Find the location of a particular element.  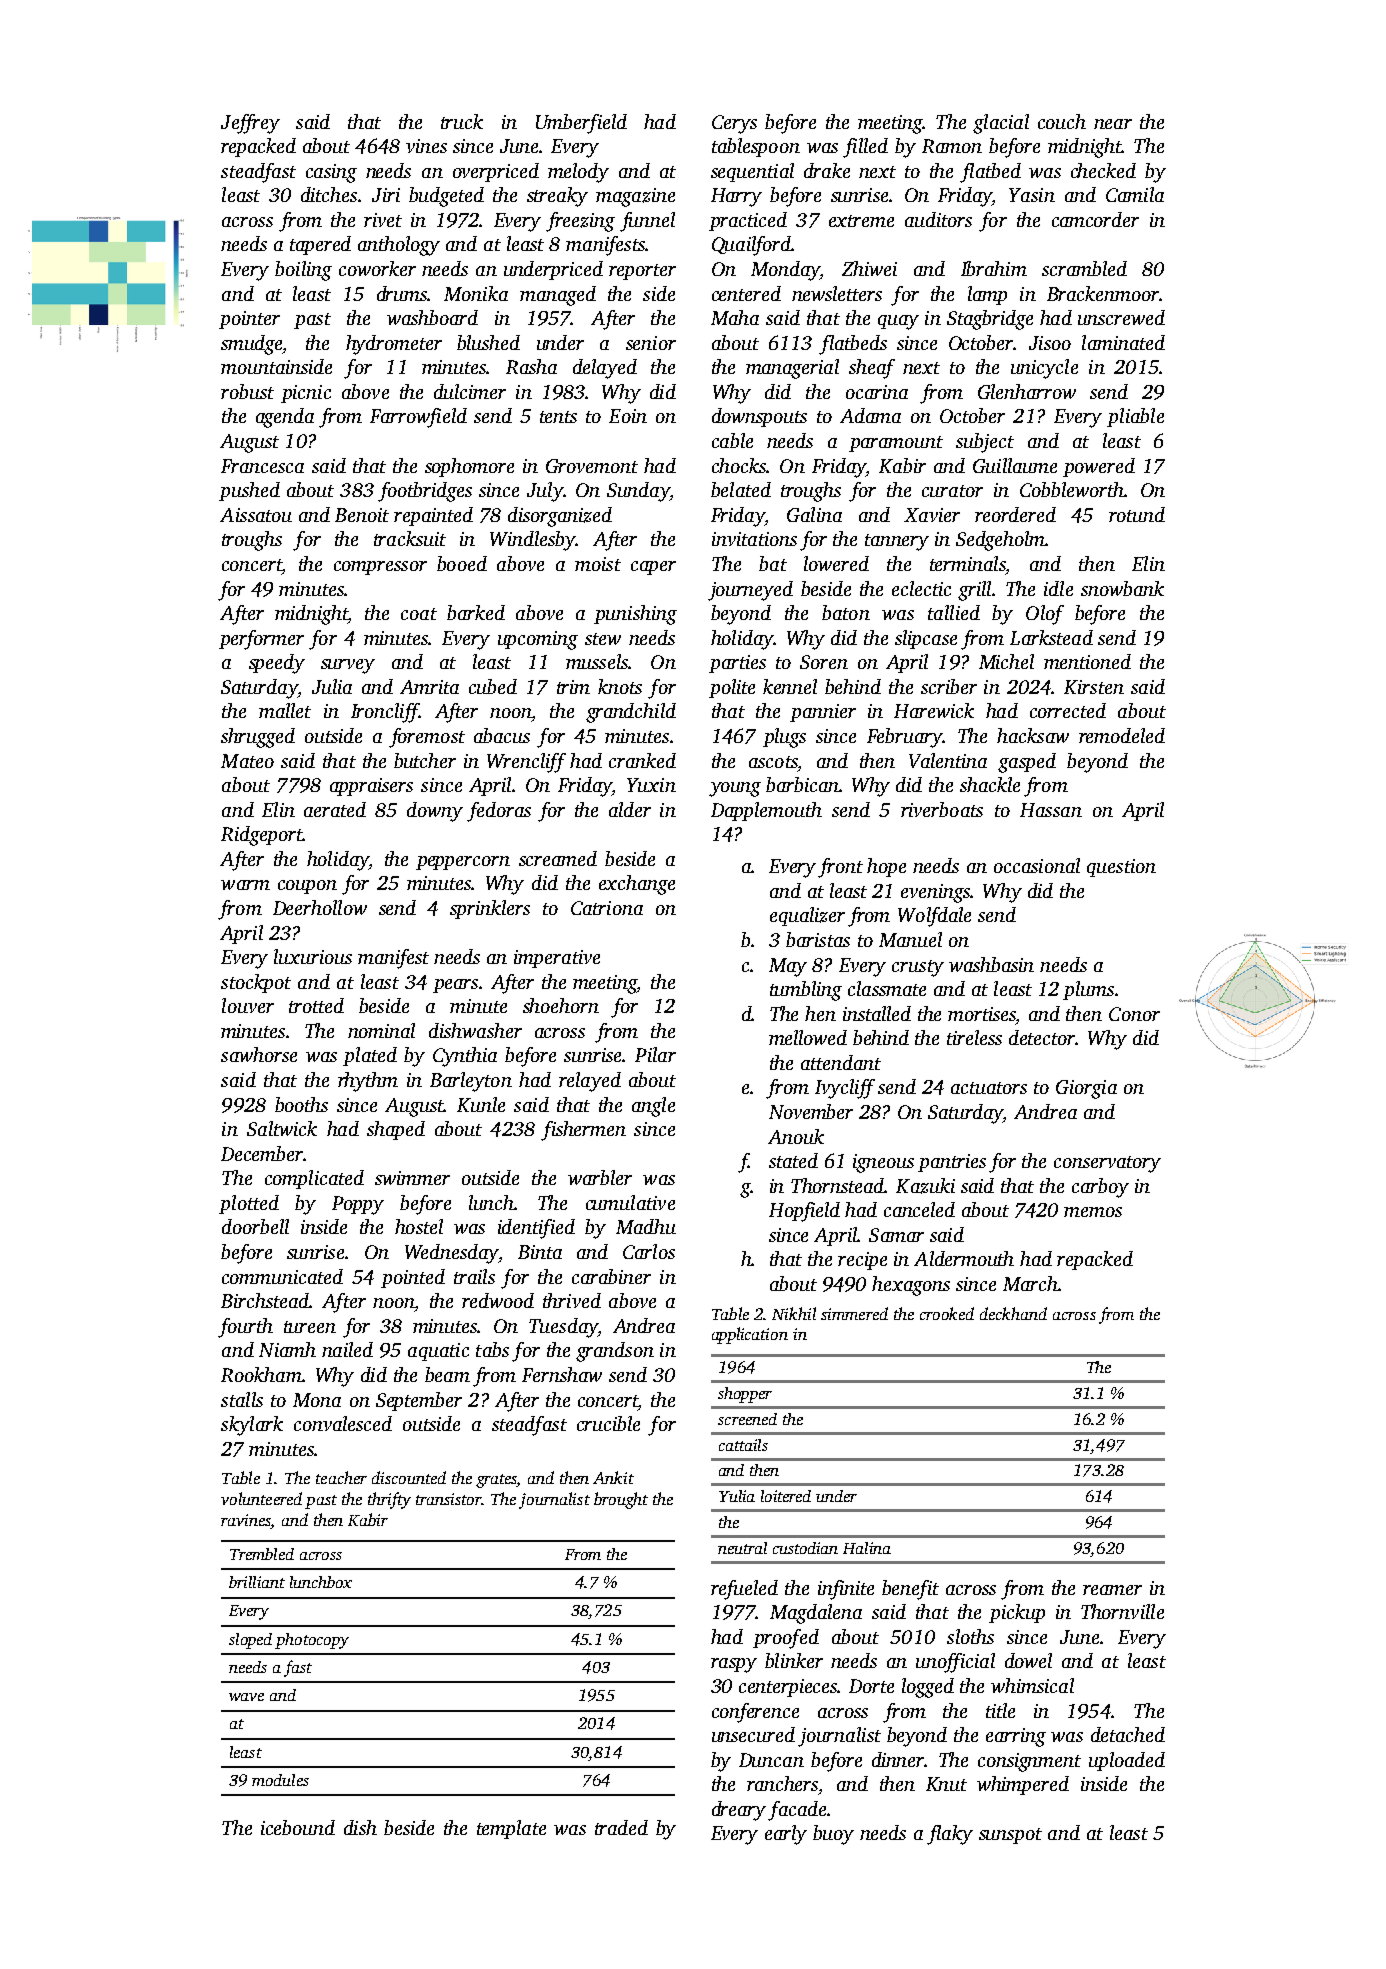

cumulative is located at coordinates (630, 1202).
